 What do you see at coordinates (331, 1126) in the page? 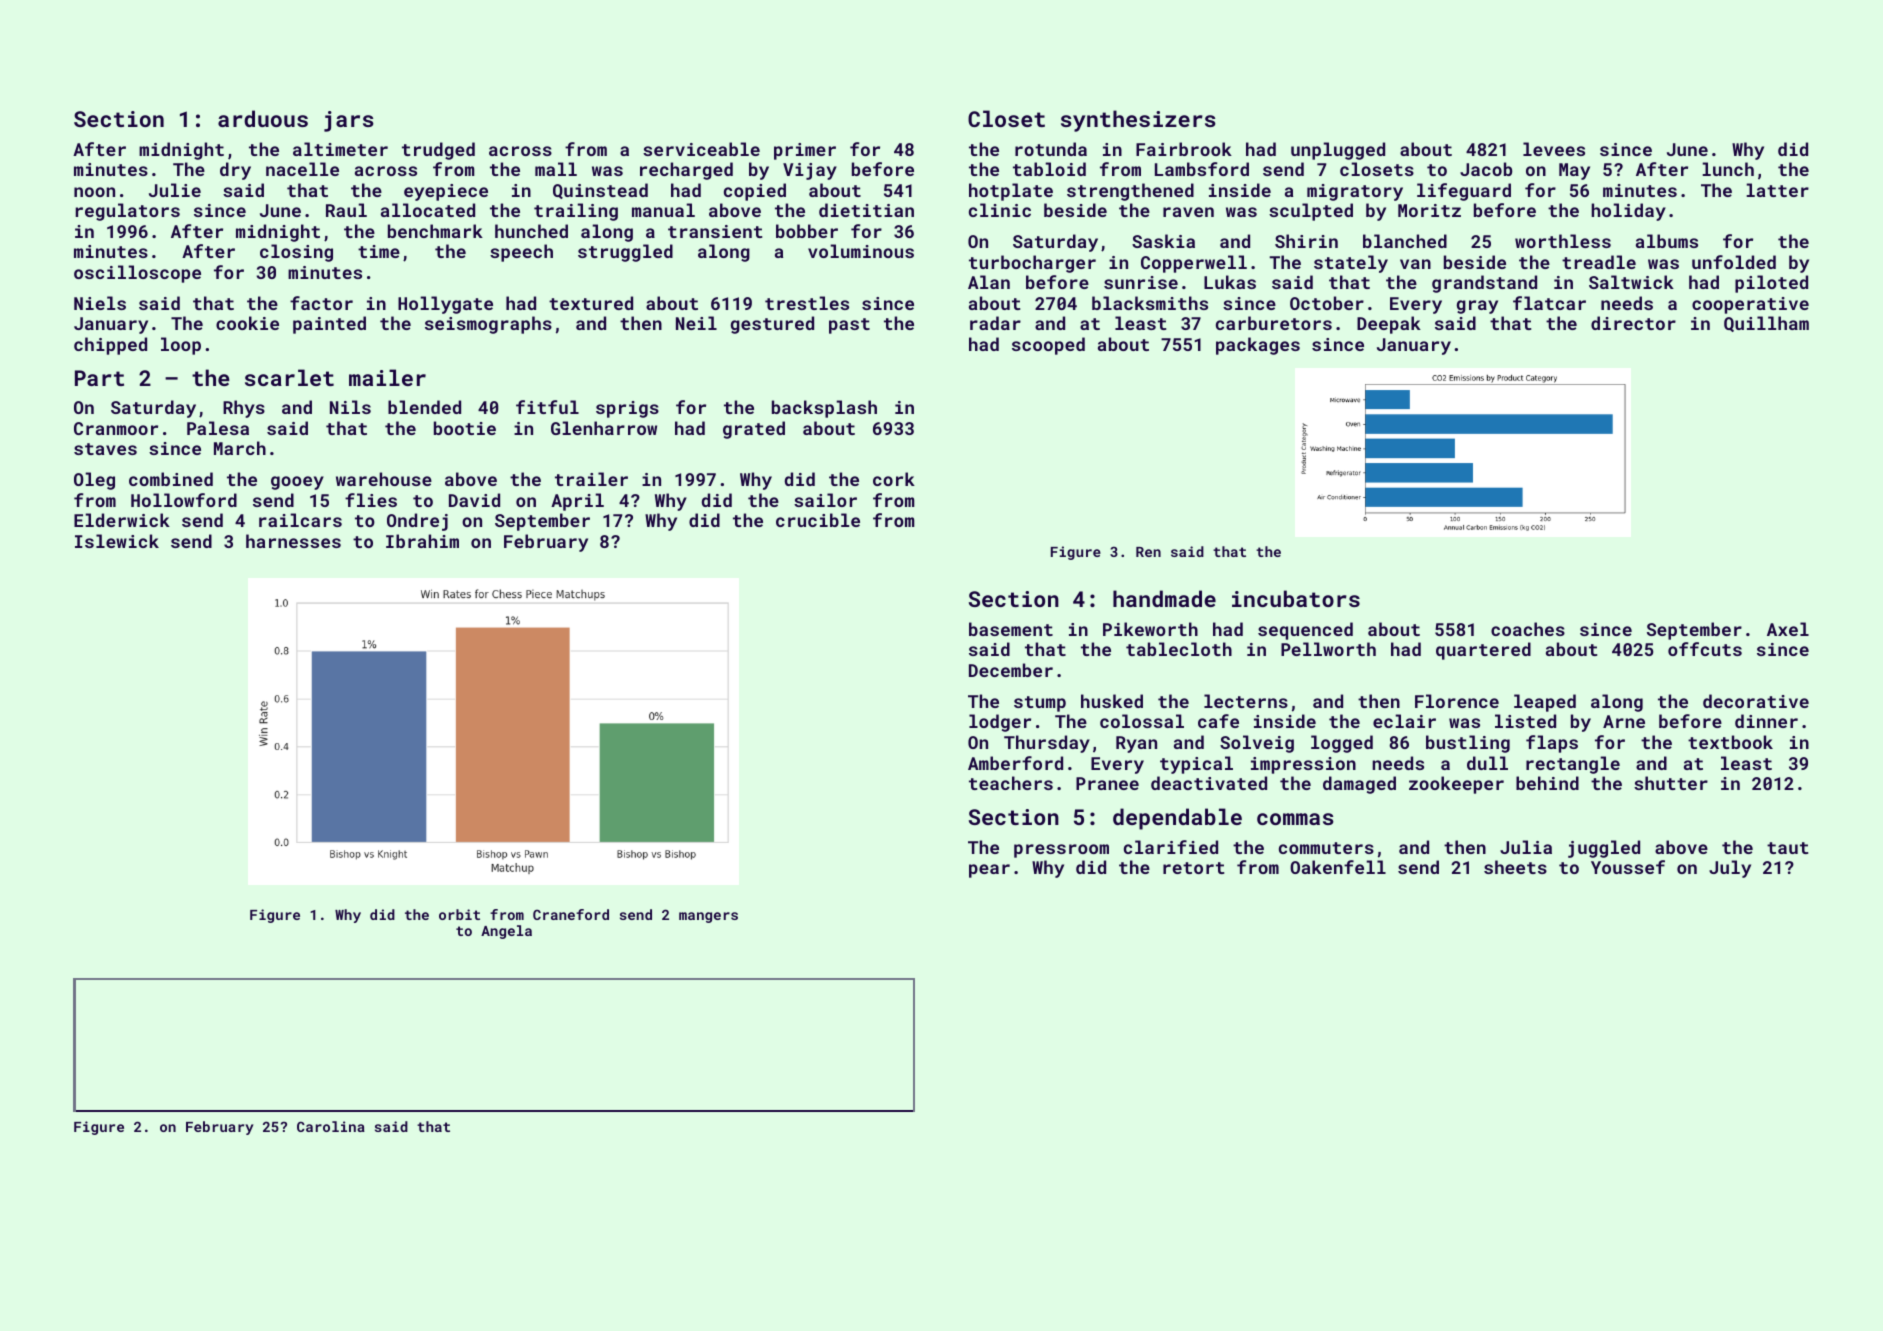
I see `Carolina` at bounding box center [331, 1126].
